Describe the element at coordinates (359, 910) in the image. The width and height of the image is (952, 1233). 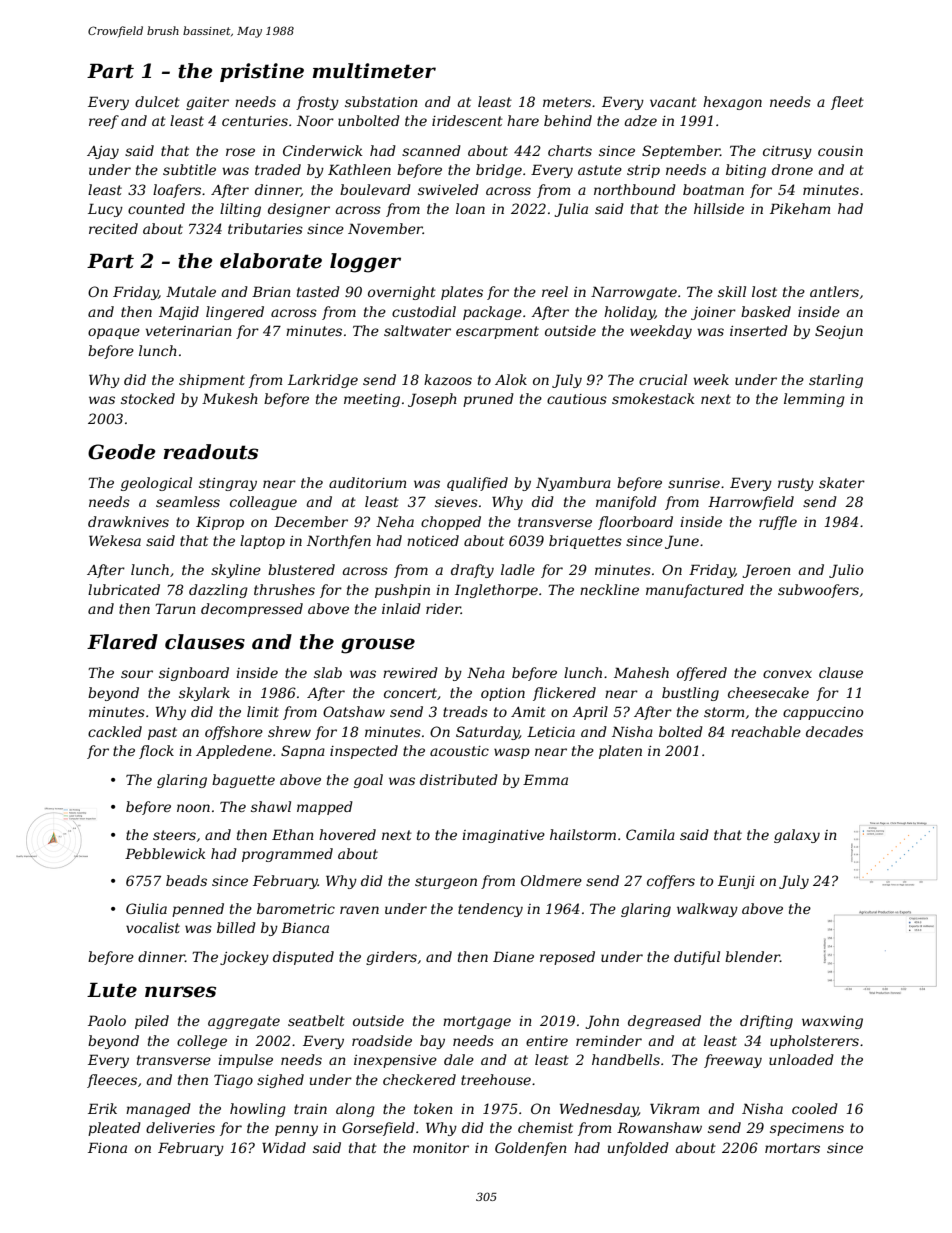
I see `raven` at that location.
